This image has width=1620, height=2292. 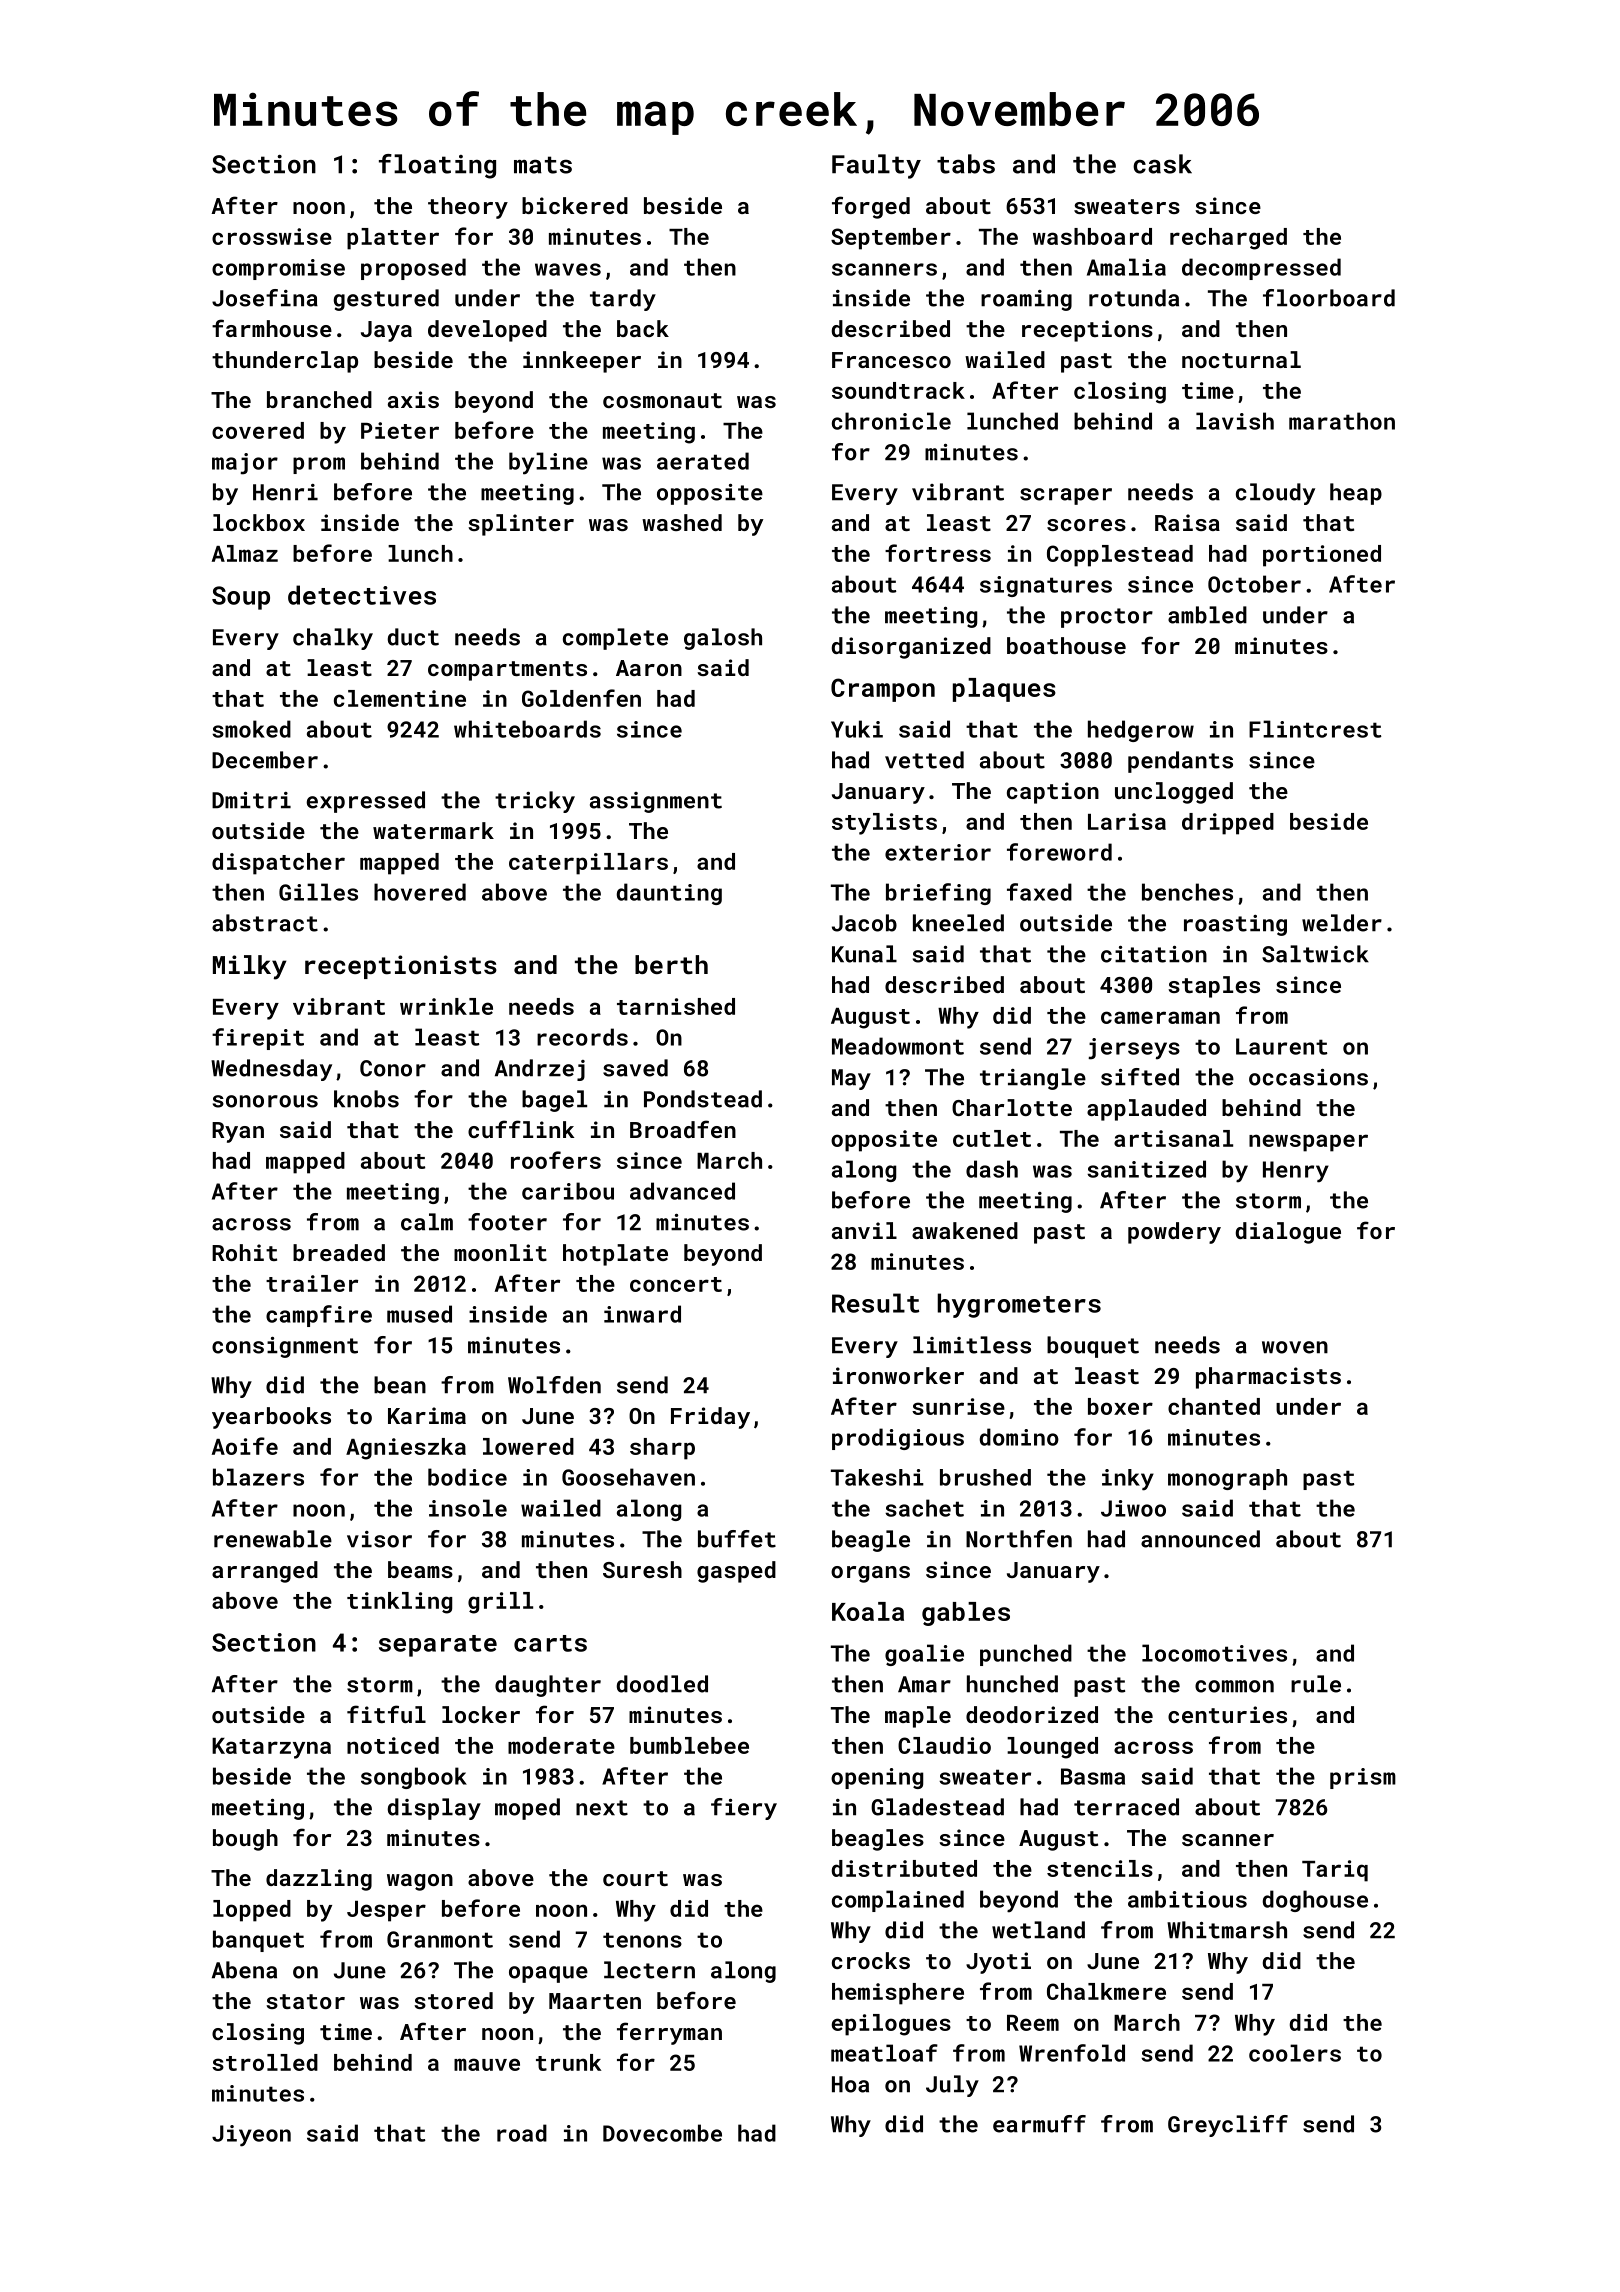 I want to click on forged, so click(x=871, y=207).
